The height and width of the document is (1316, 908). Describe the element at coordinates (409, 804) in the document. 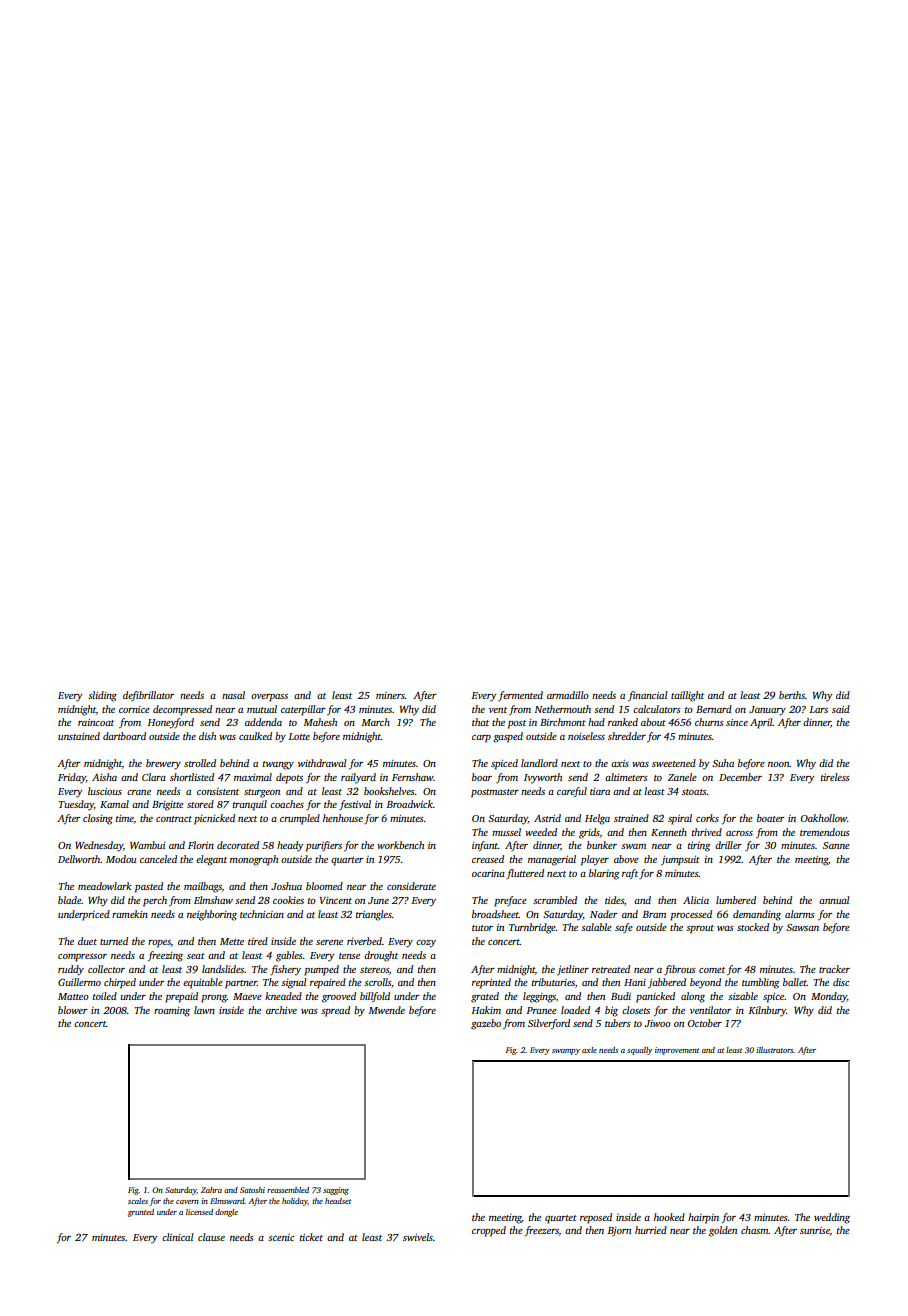

I see `Broadwick` at that location.
